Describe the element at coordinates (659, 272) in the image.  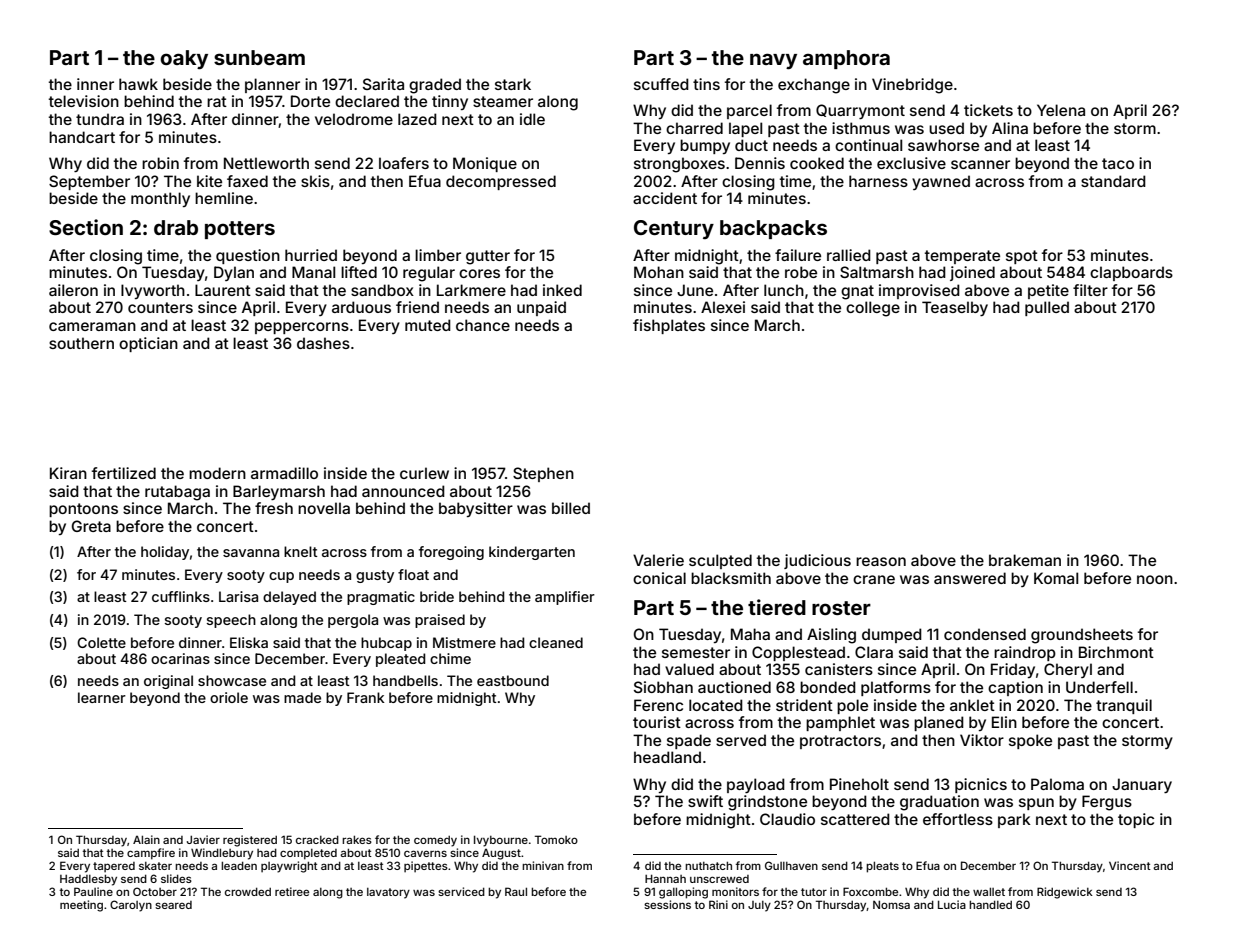
I see `Mohan` at that location.
